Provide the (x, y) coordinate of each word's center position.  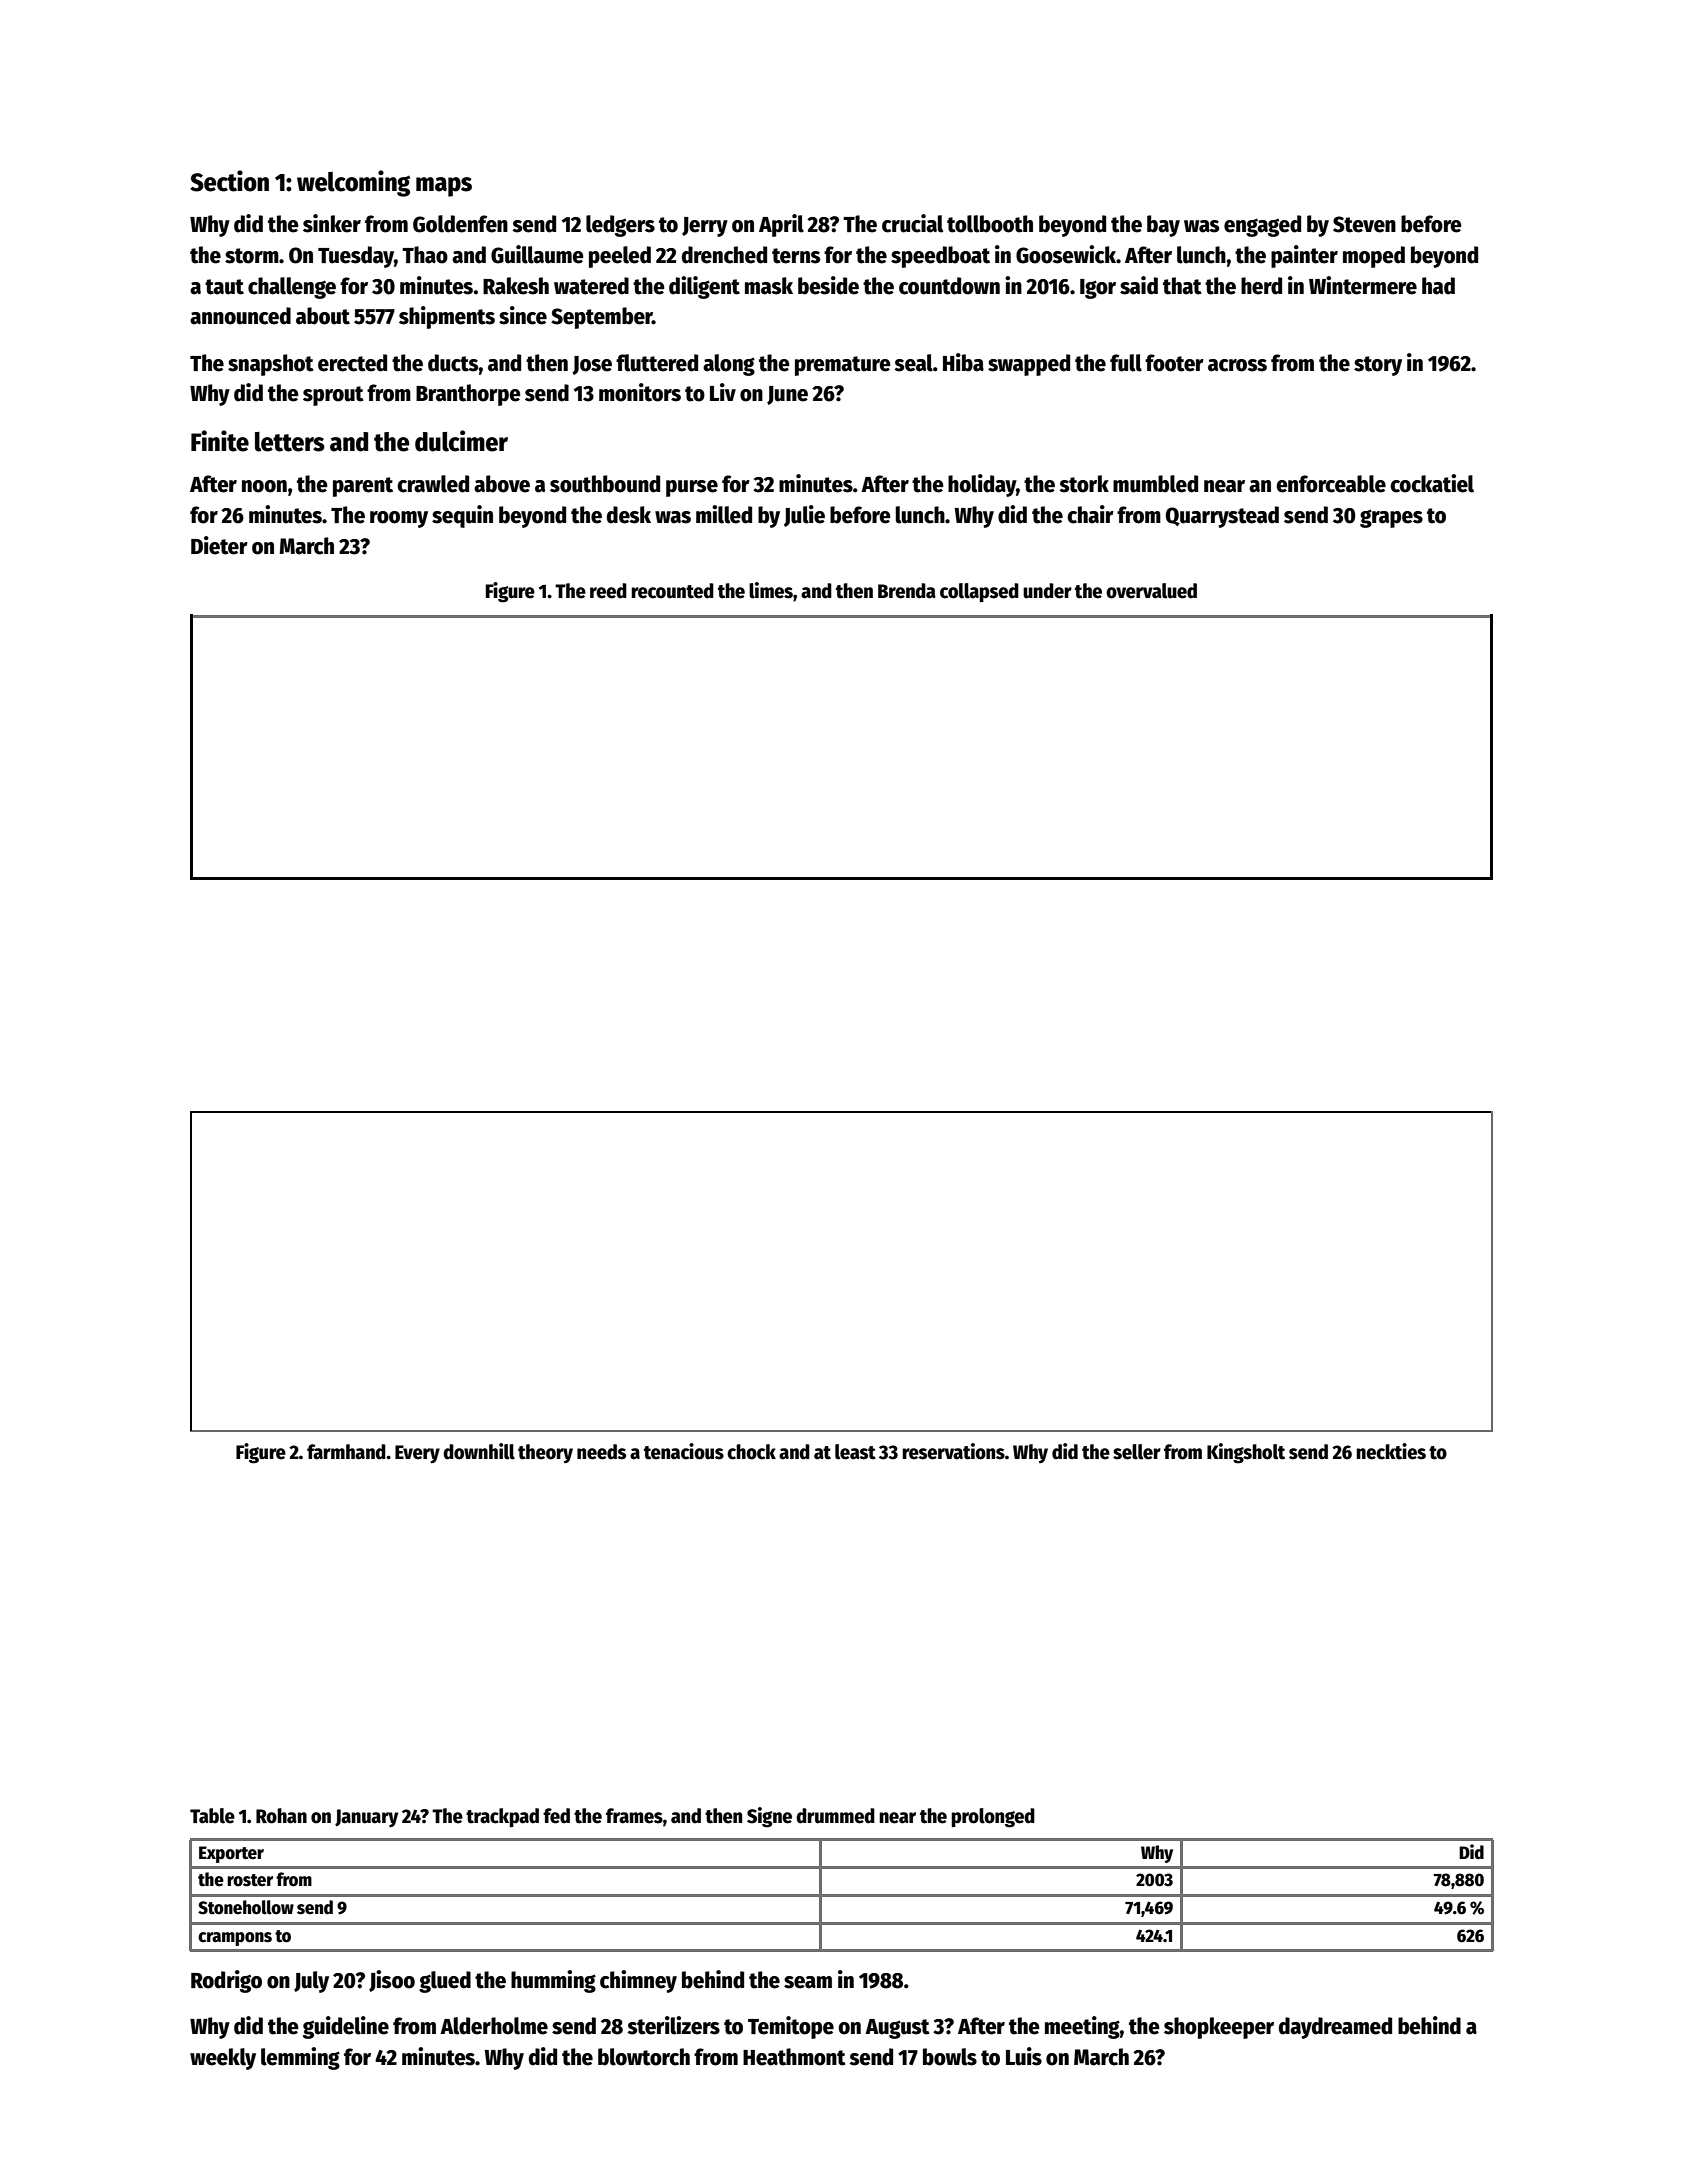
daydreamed (1335, 2028)
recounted (672, 591)
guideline (346, 2027)
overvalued (1151, 591)
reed (608, 591)
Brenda (907, 591)
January (366, 1818)
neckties (1391, 1451)
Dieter (219, 545)
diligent (704, 287)
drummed (835, 1816)
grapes (1391, 518)
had (1438, 286)
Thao (425, 255)
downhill (479, 1451)
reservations (953, 1451)
